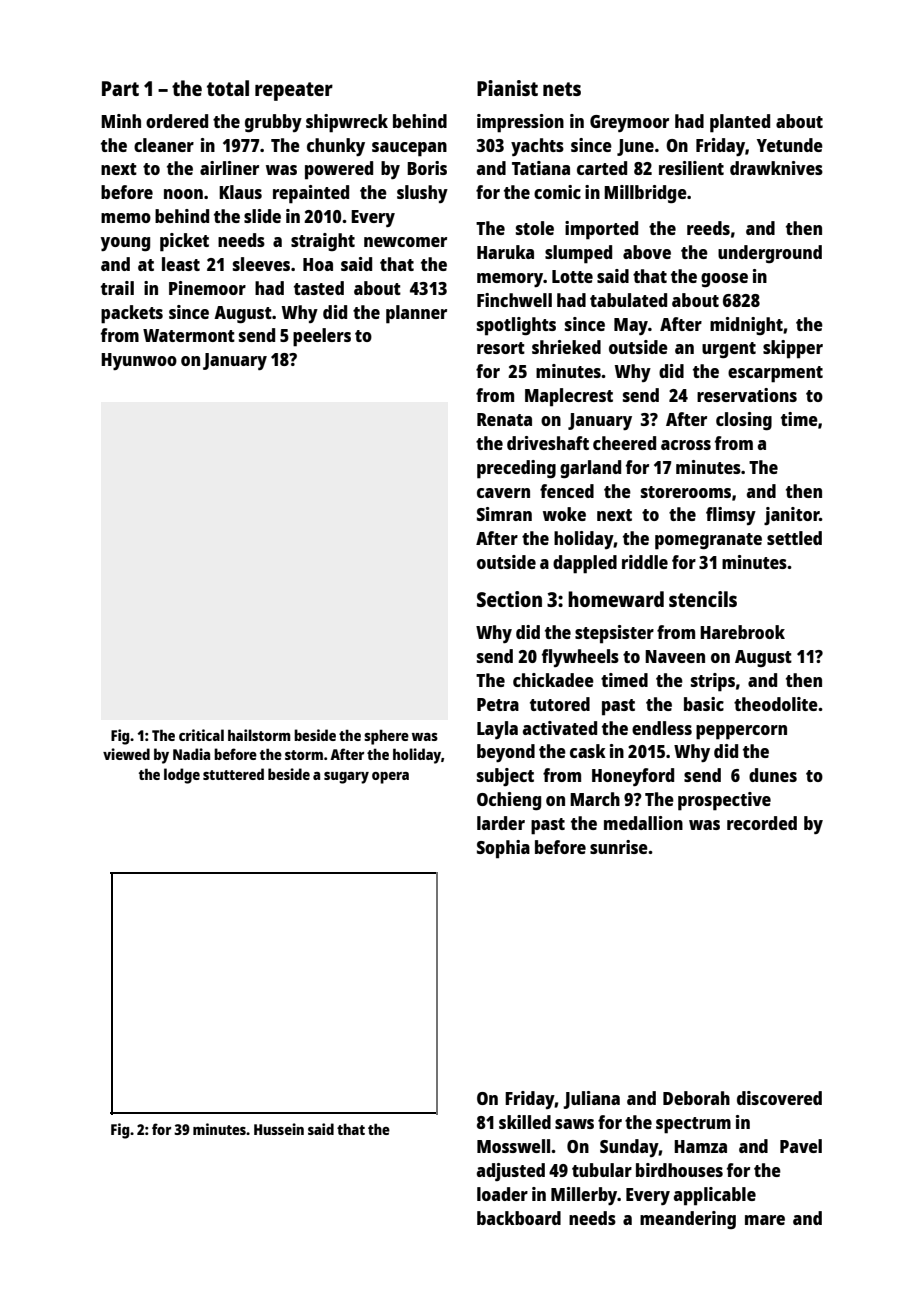  I want to click on cleaner, so click(164, 145).
